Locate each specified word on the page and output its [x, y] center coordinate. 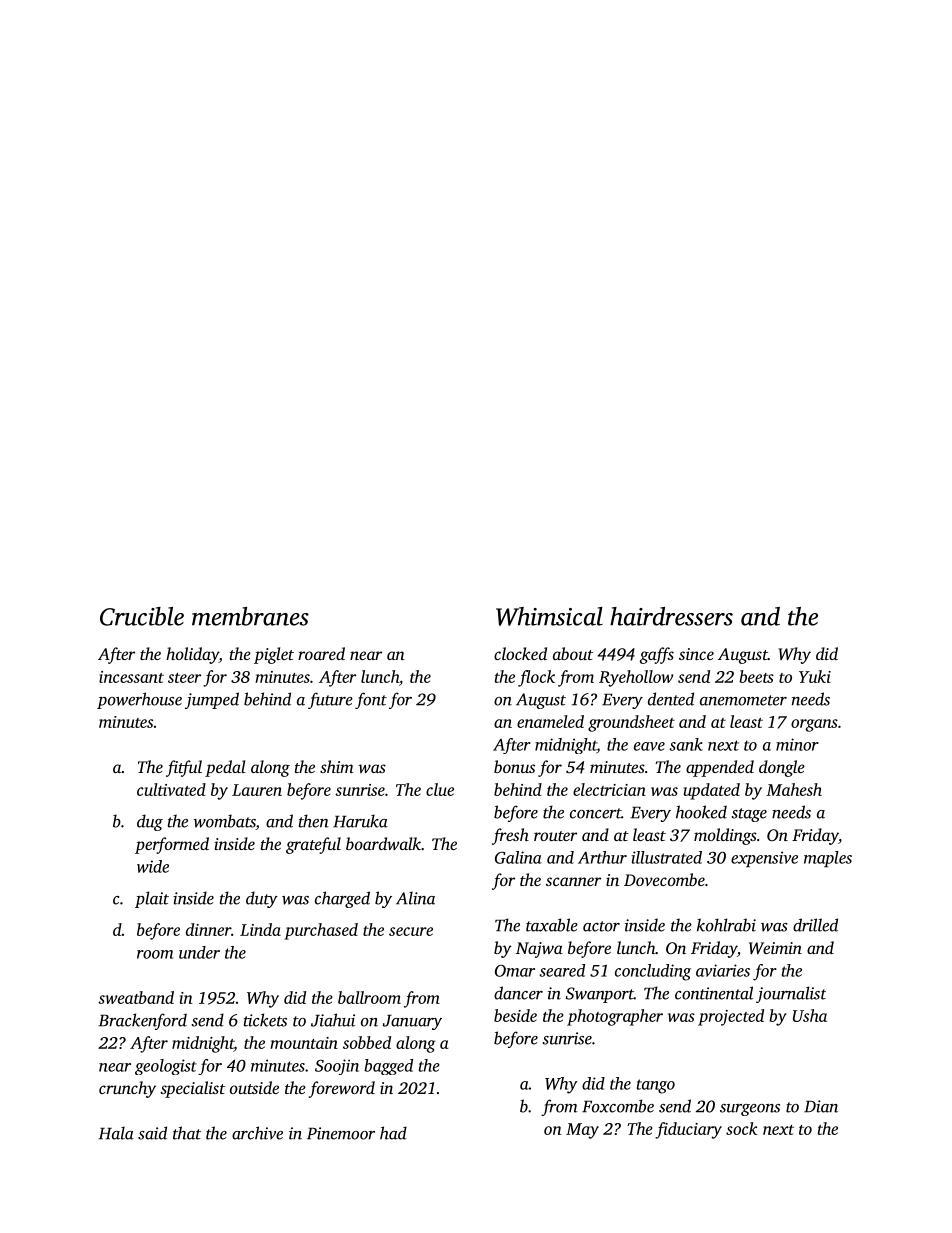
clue [440, 789]
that [187, 1133]
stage [749, 815]
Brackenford [142, 1021]
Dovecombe [664, 879]
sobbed [367, 1042]
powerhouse [139, 700]
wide [153, 866]
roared [321, 653]
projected [731, 1017]
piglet [274, 655]
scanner [573, 881]
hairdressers [671, 616]
